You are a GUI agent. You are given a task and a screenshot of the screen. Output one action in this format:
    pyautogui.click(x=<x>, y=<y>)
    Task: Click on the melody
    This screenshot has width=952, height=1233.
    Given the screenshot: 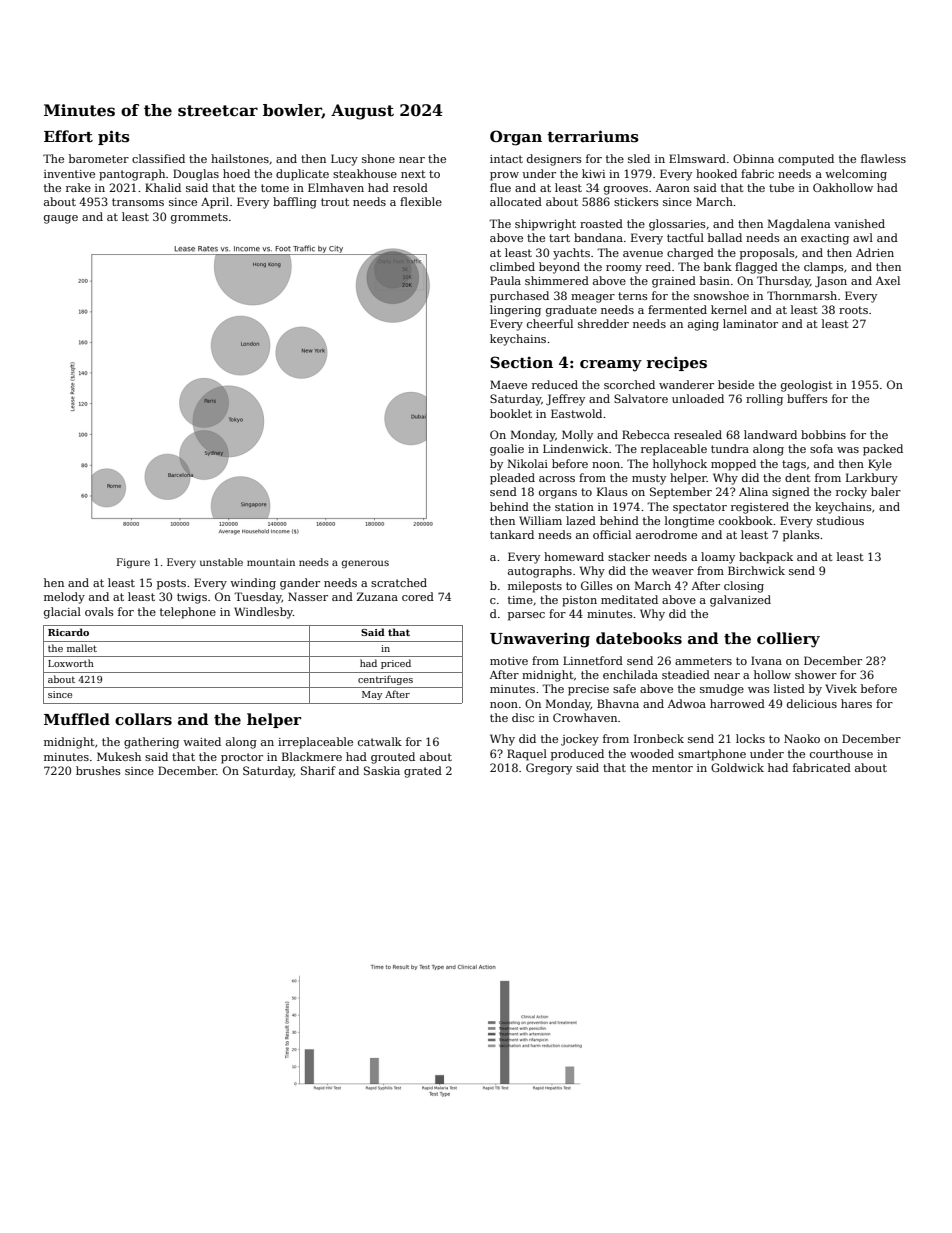 What is the action you would take?
    pyautogui.click(x=64, y=598)
